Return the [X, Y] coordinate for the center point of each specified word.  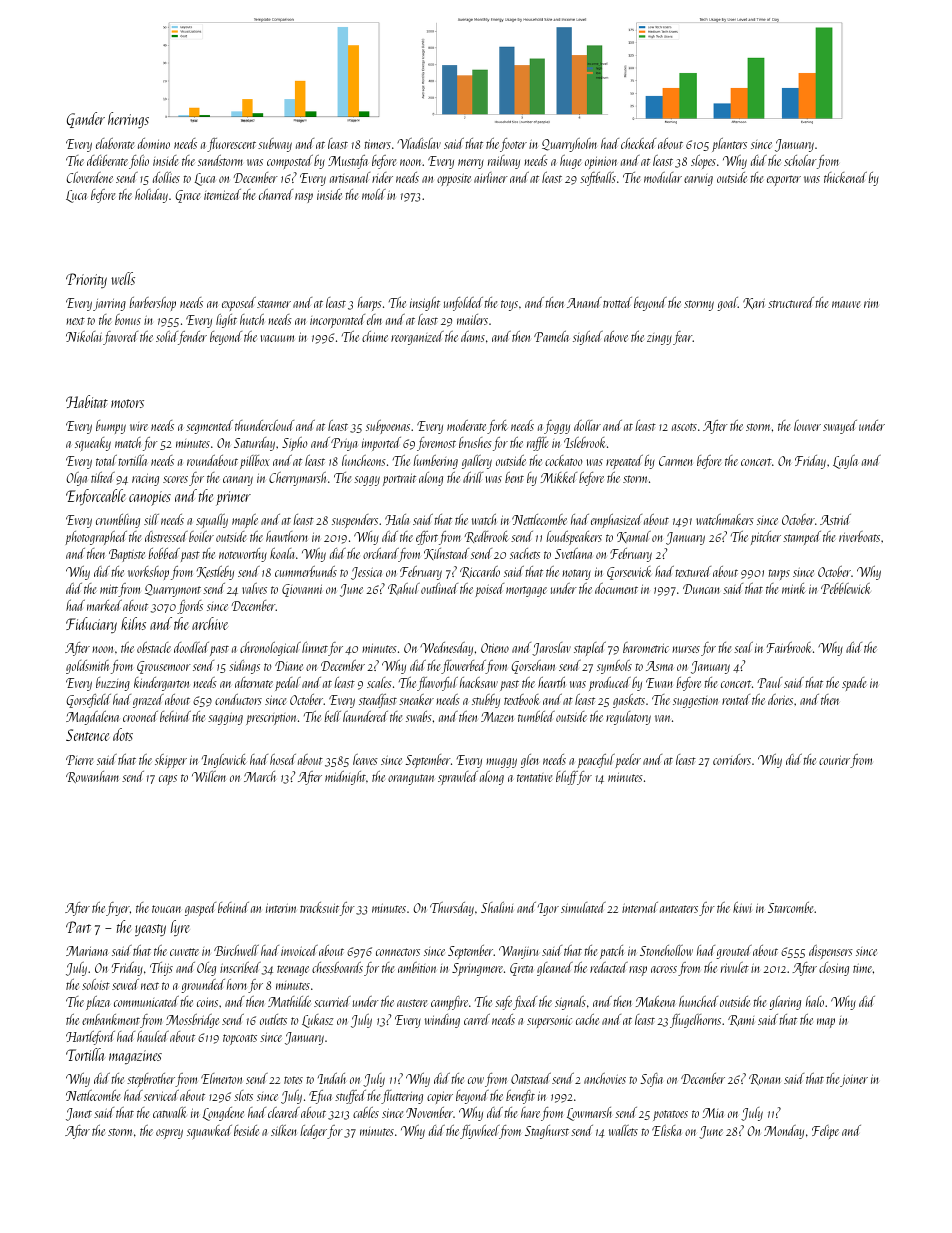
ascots [684, 427]
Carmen [676, 461]
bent [514, 477]
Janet [79, 1114]
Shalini [497, 907]
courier [834, 760]
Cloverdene [90, 177]
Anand [584, 302]
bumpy [111, 427]
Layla [845, 462]
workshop [148, 573]
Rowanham [92, 777]
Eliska [667, 1130]
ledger [313, 1132]
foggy [557, 427]
